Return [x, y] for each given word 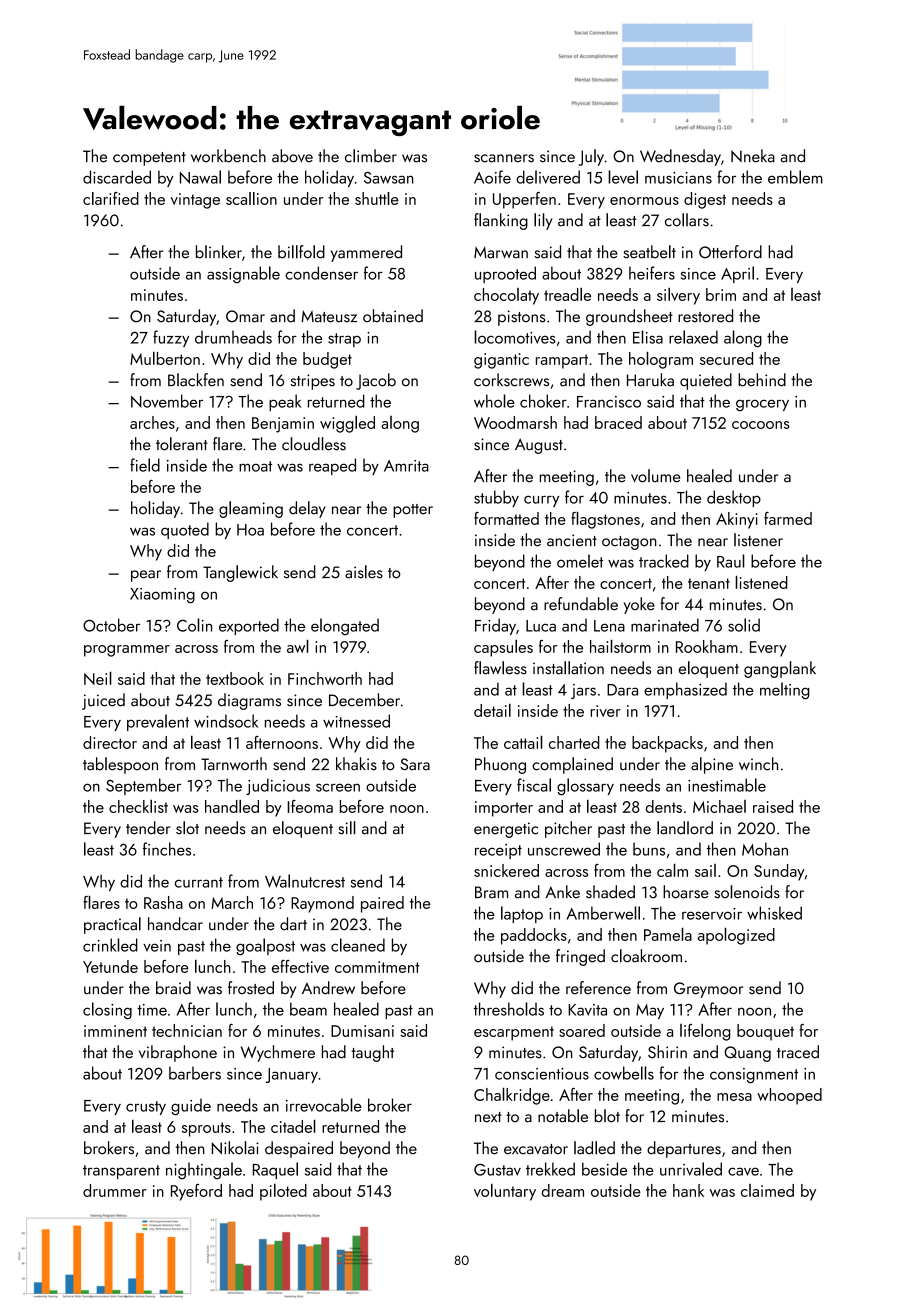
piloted [283, 1192]
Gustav [497, 1169]
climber [371, 156]
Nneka [753, 156]
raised [773, 806]
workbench [228, 156]
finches [167, 849]
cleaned [358, 945]
